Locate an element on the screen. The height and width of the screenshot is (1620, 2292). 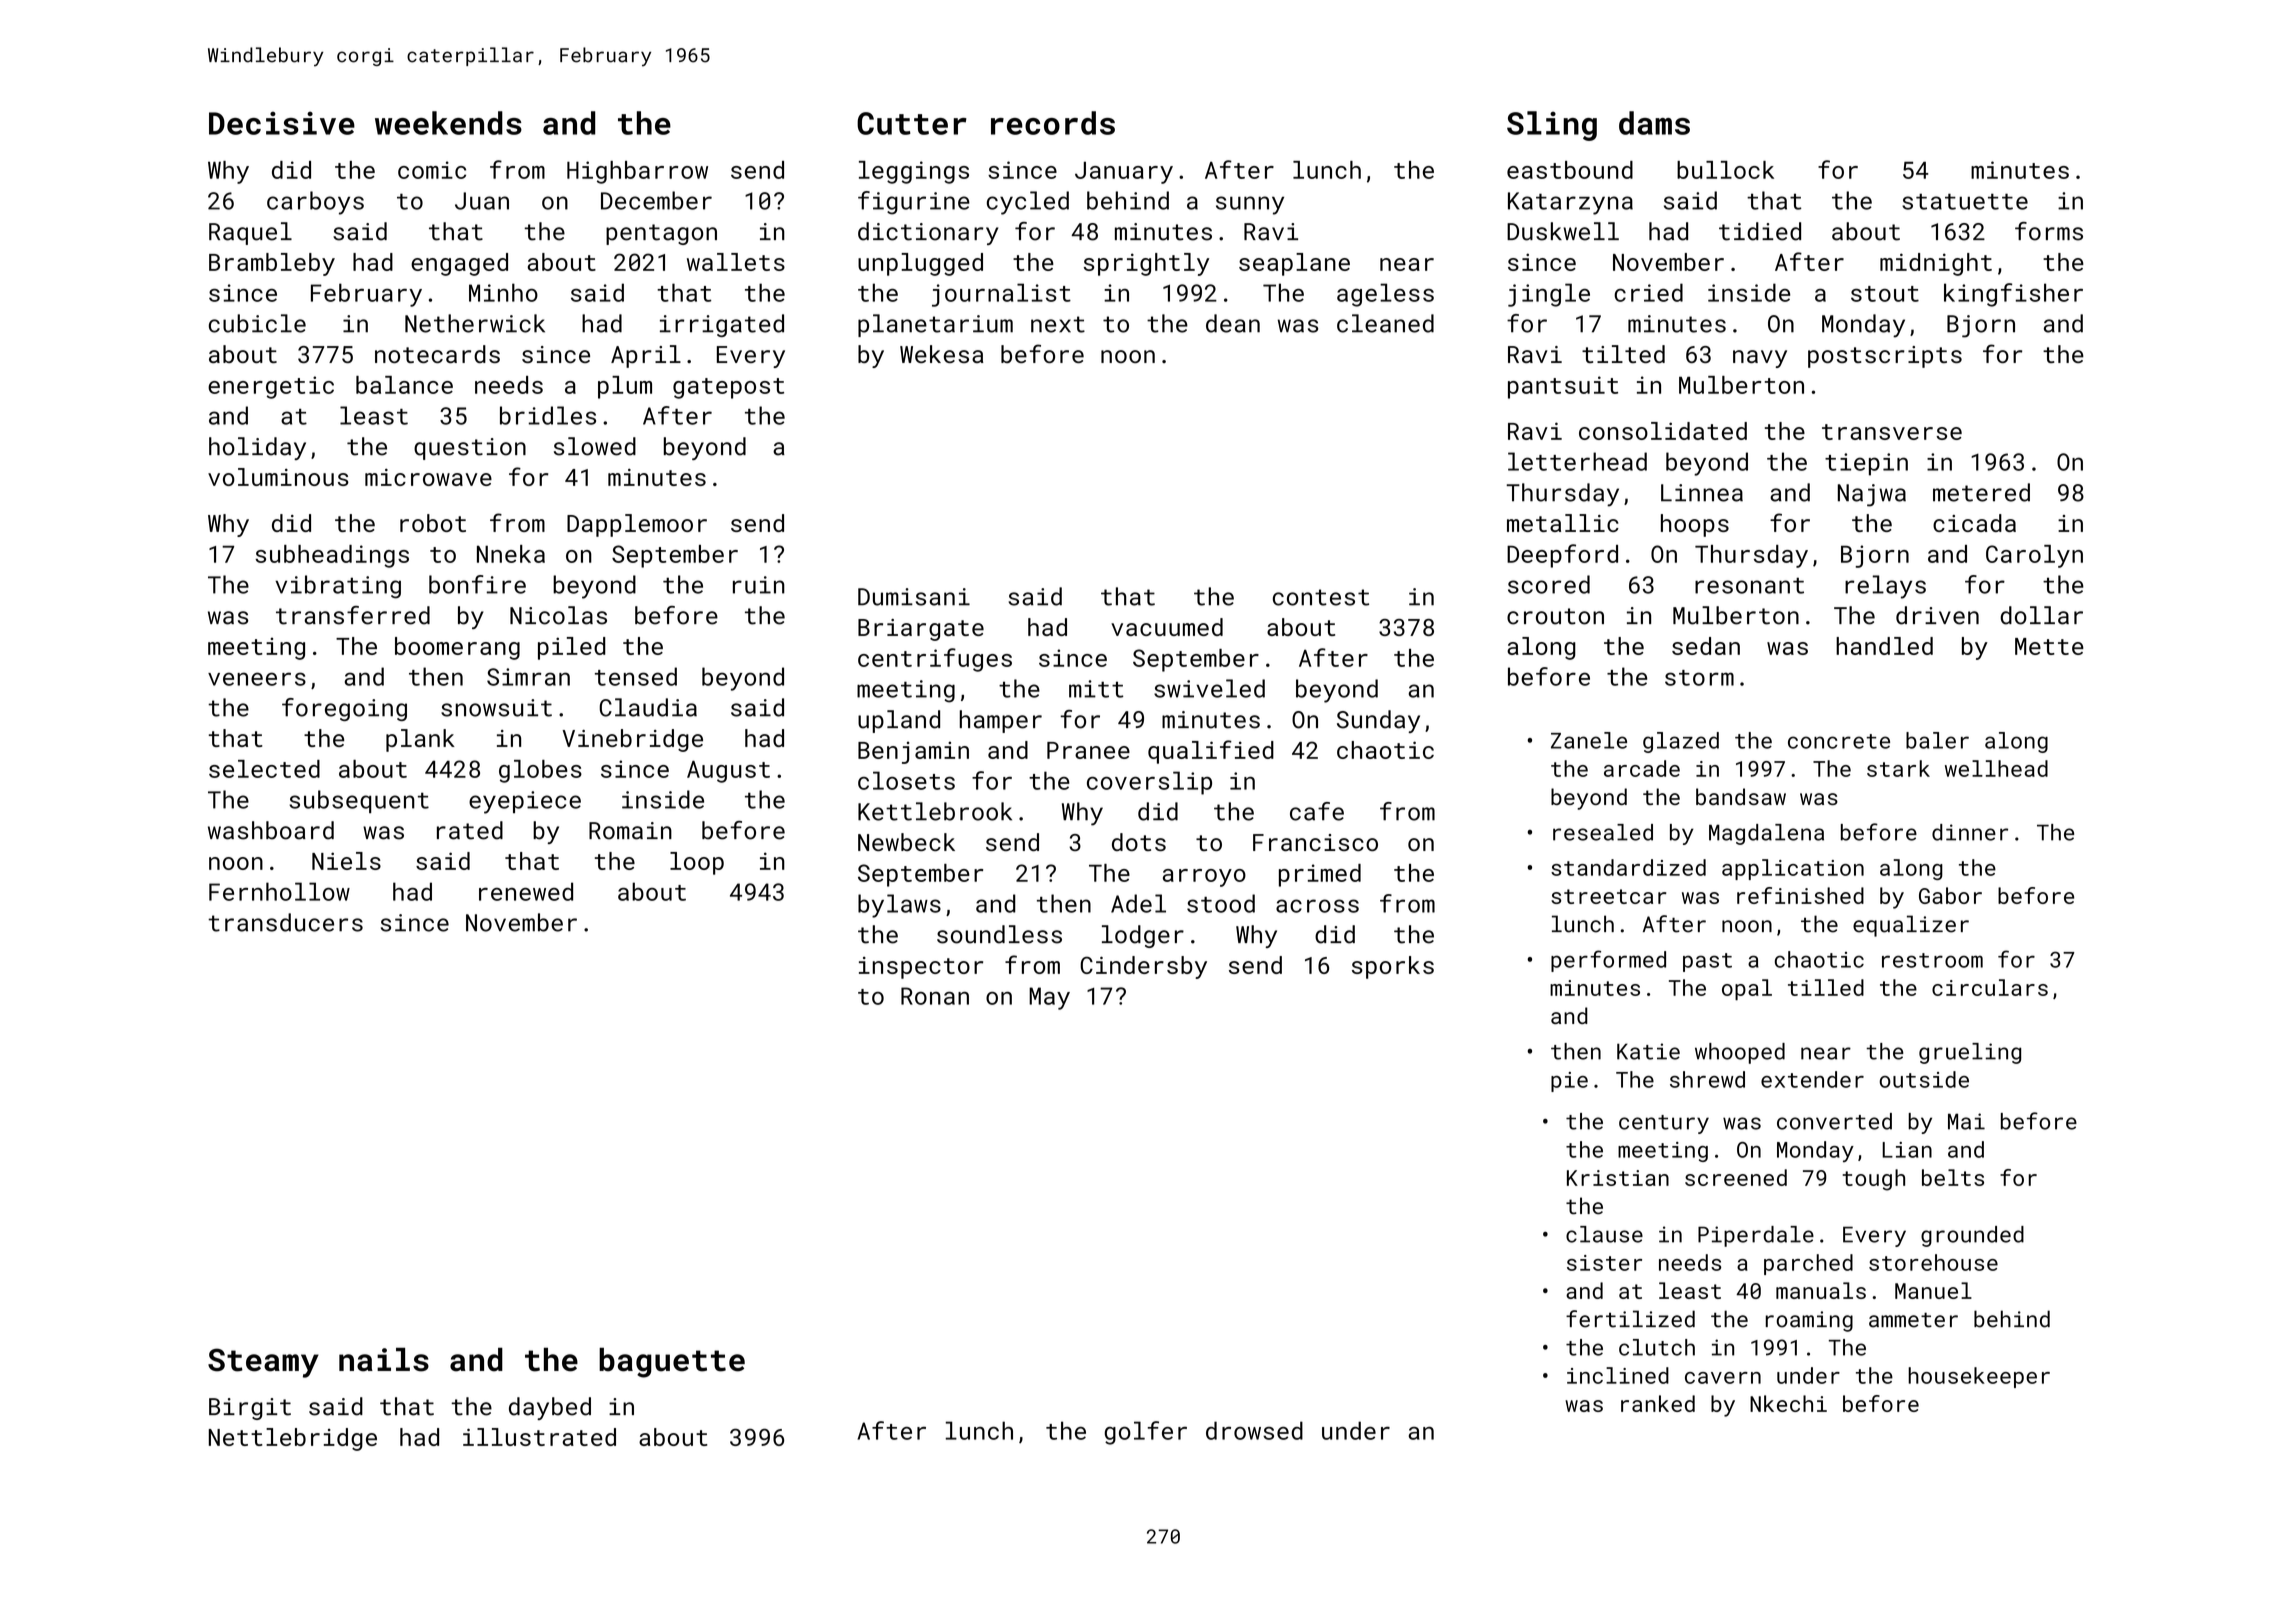
Wekesa is located at coordinates (941, 354).
